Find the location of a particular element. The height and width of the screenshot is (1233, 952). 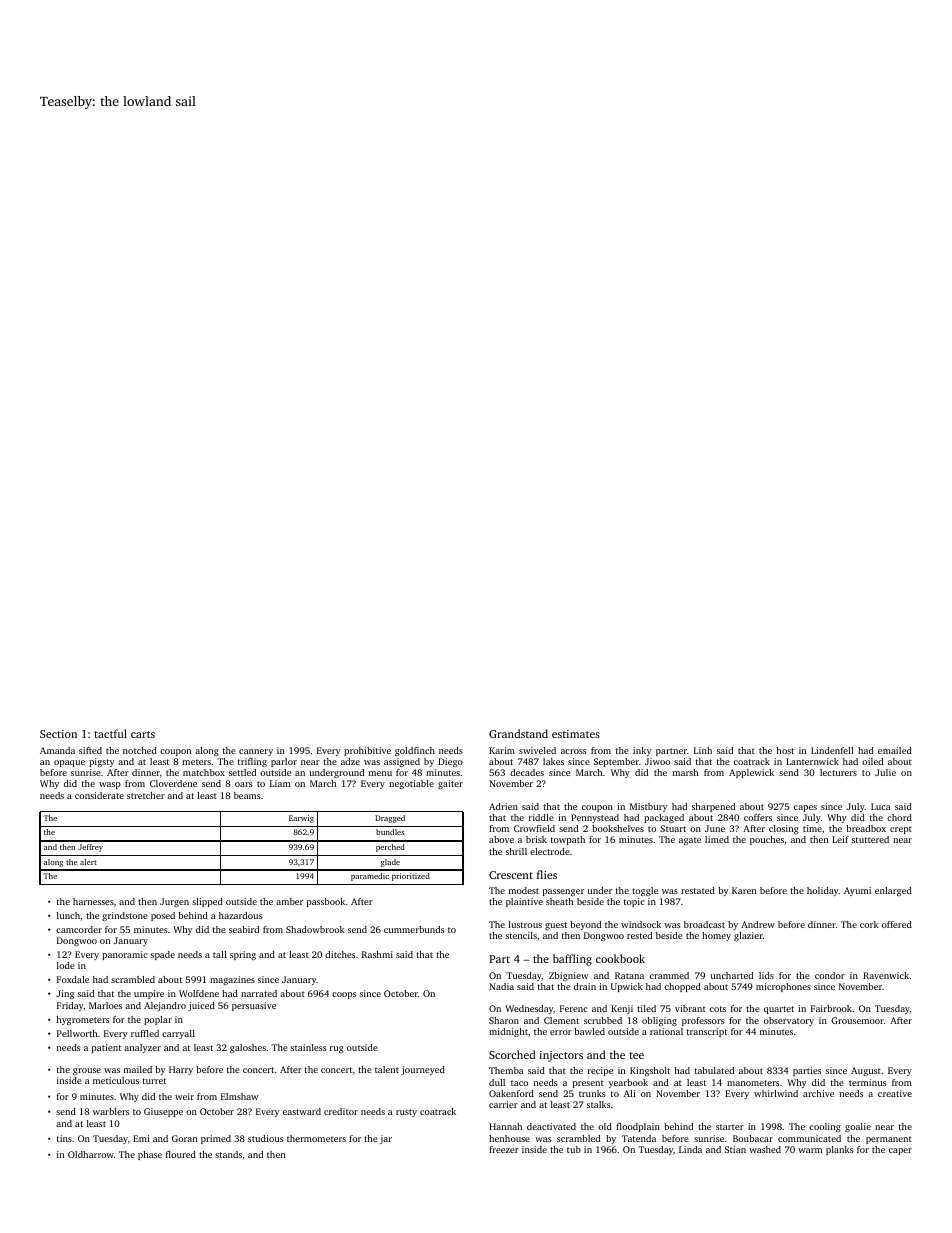

homey is located at coordinates (716, 936).
